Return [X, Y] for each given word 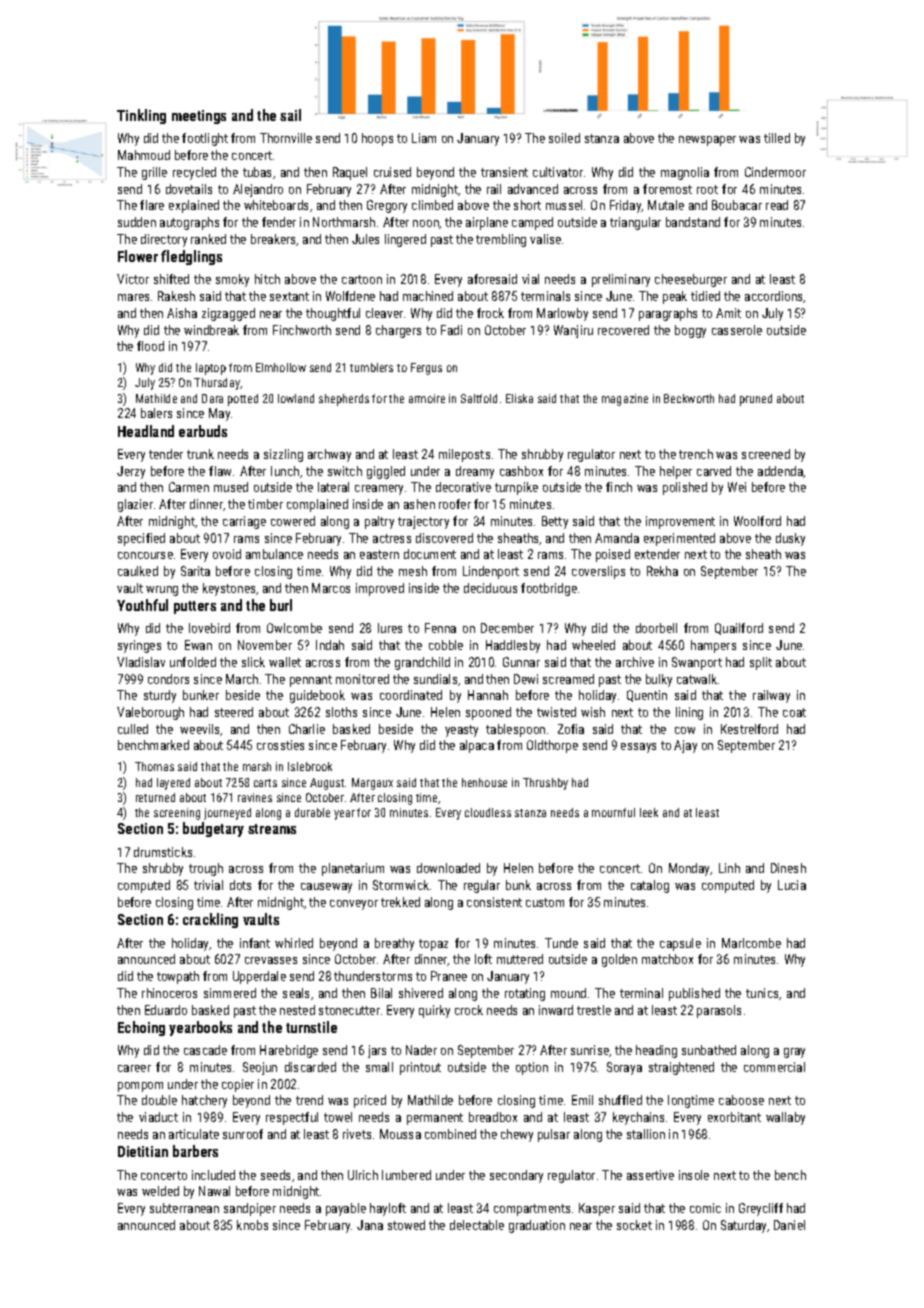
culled [133, 729]
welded [160, 1191]
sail [290, 115]
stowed [406, 1225]
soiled [564, 138]
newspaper [707, 141]
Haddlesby [513, 646]
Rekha [662, 571]
